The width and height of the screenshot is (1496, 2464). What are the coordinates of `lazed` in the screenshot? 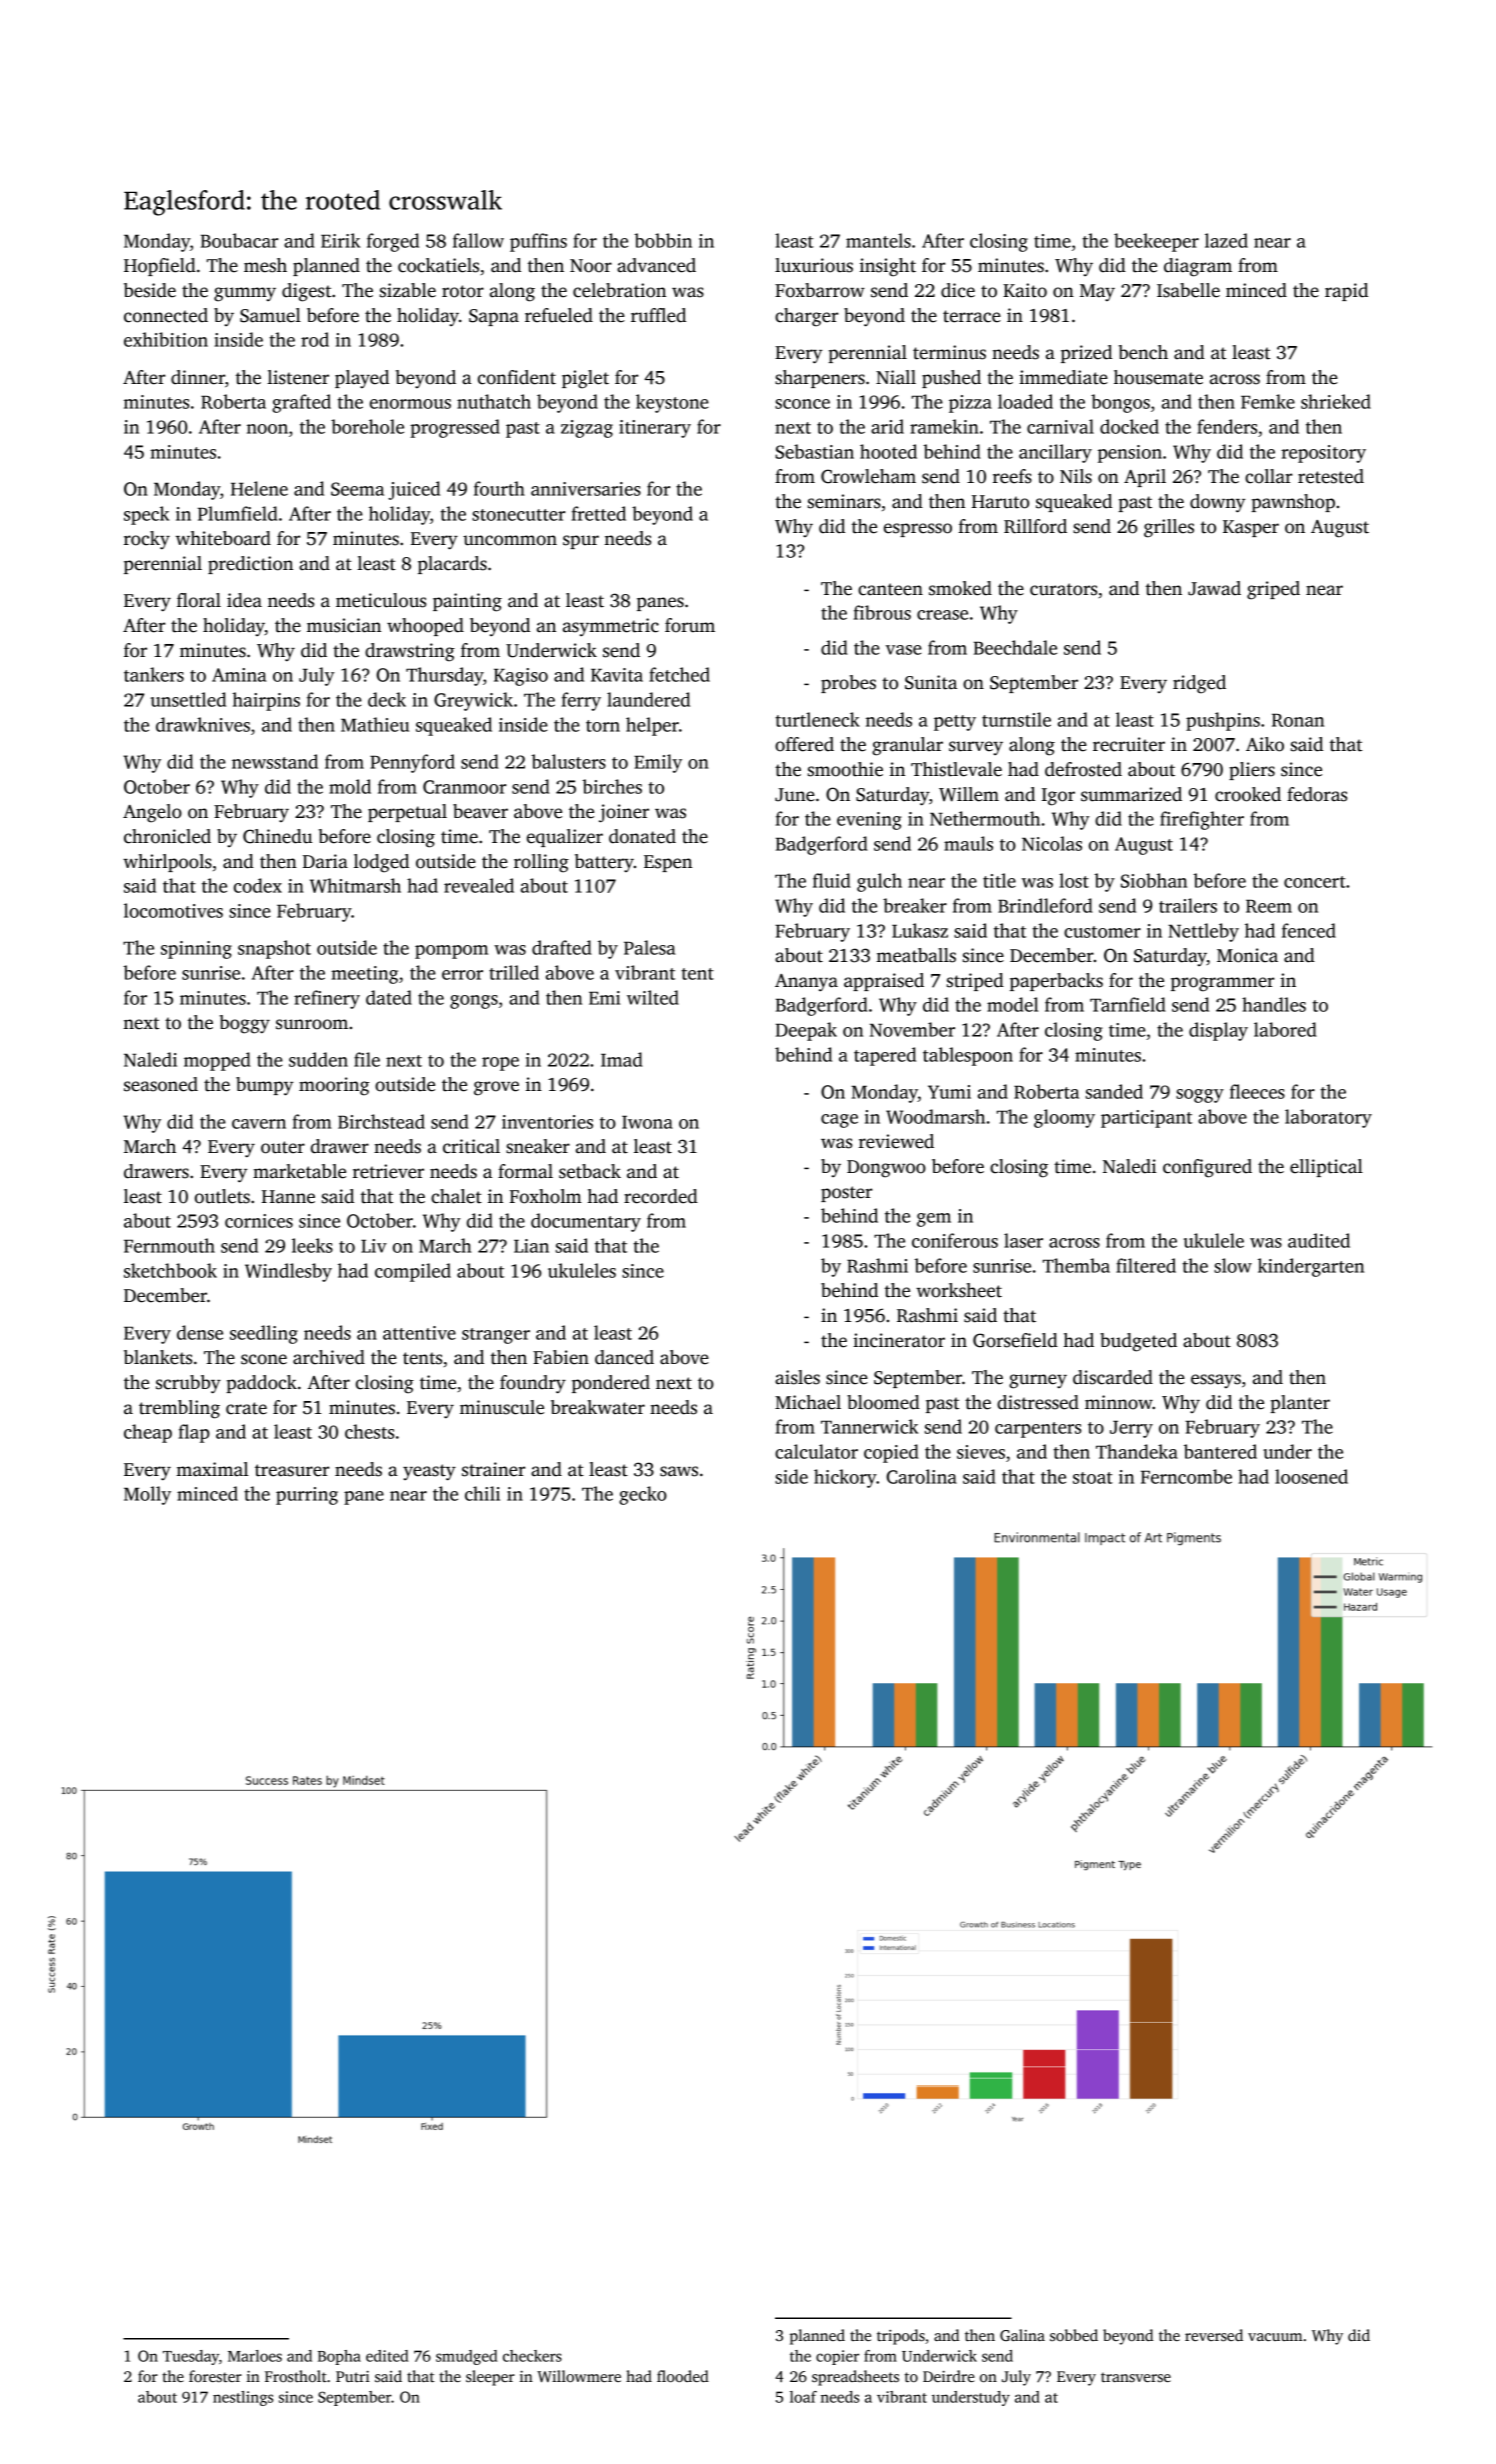 It's located at (1226, 240).
